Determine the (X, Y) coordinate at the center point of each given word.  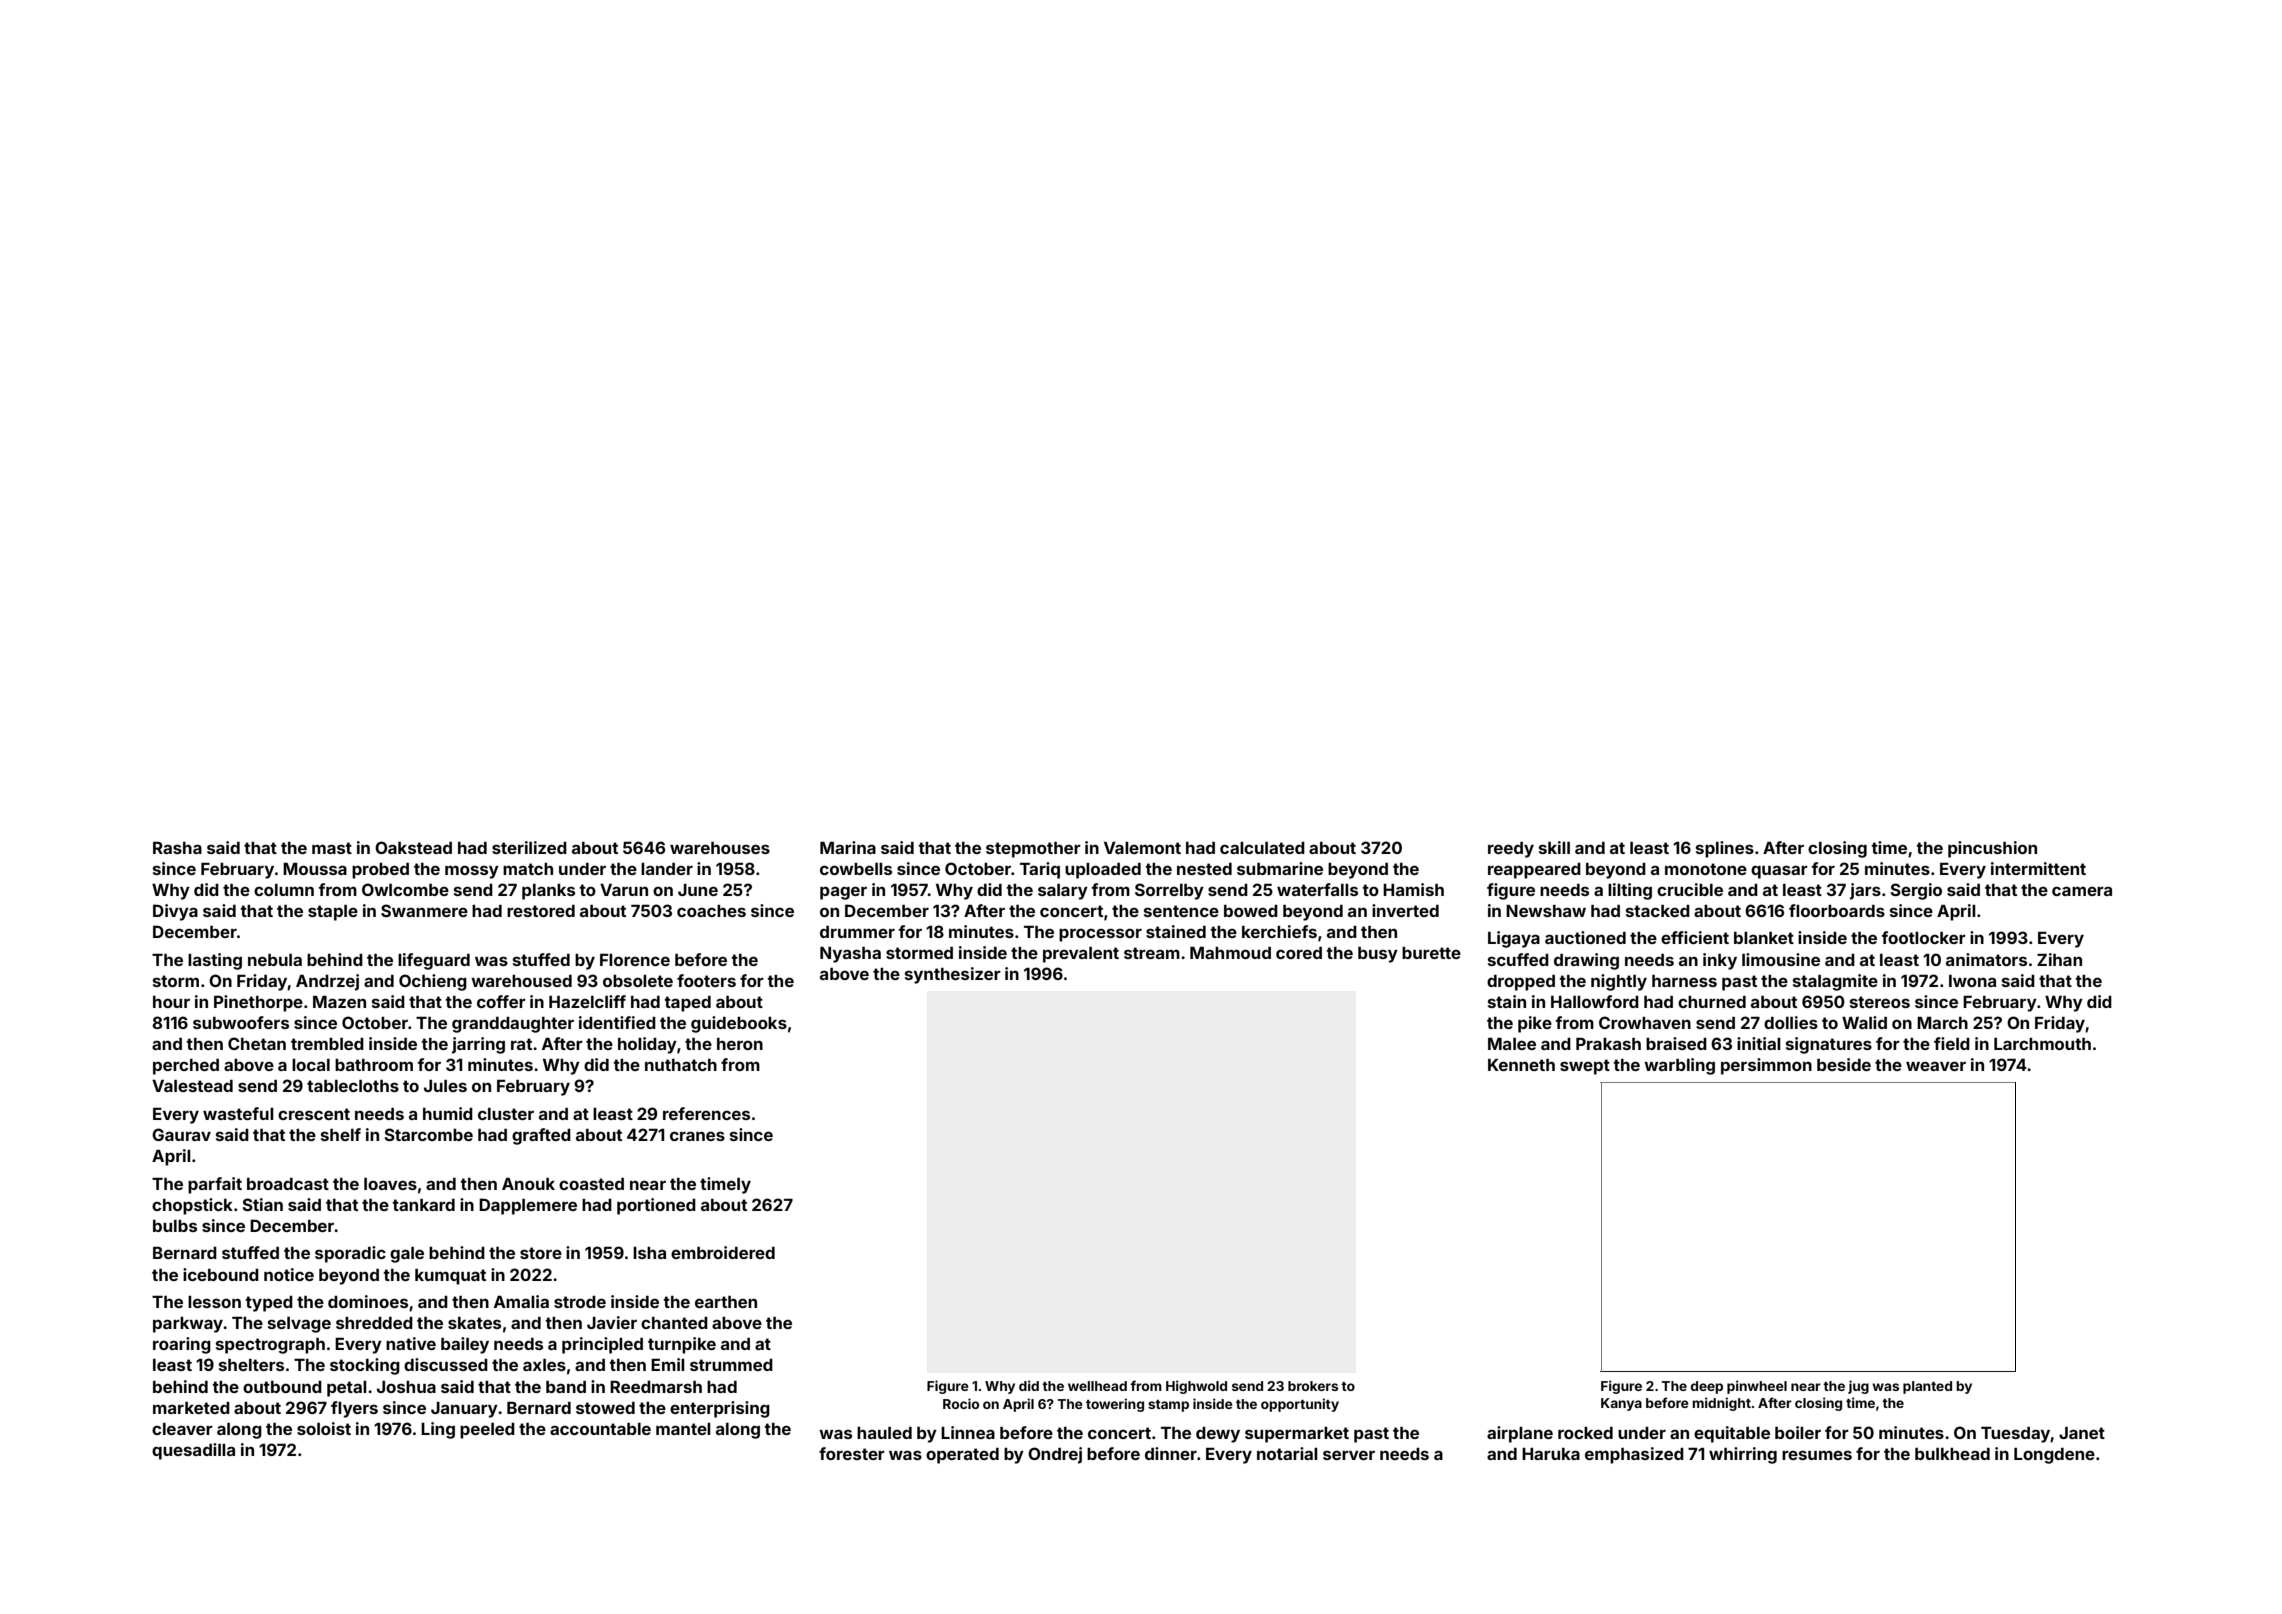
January (464, 1410)
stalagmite (1835, 982)
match (528, 869)
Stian (262, 1204)
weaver (1936, 1066)
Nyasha (850, 955)
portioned (656, 1206)
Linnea (968, 1432)
